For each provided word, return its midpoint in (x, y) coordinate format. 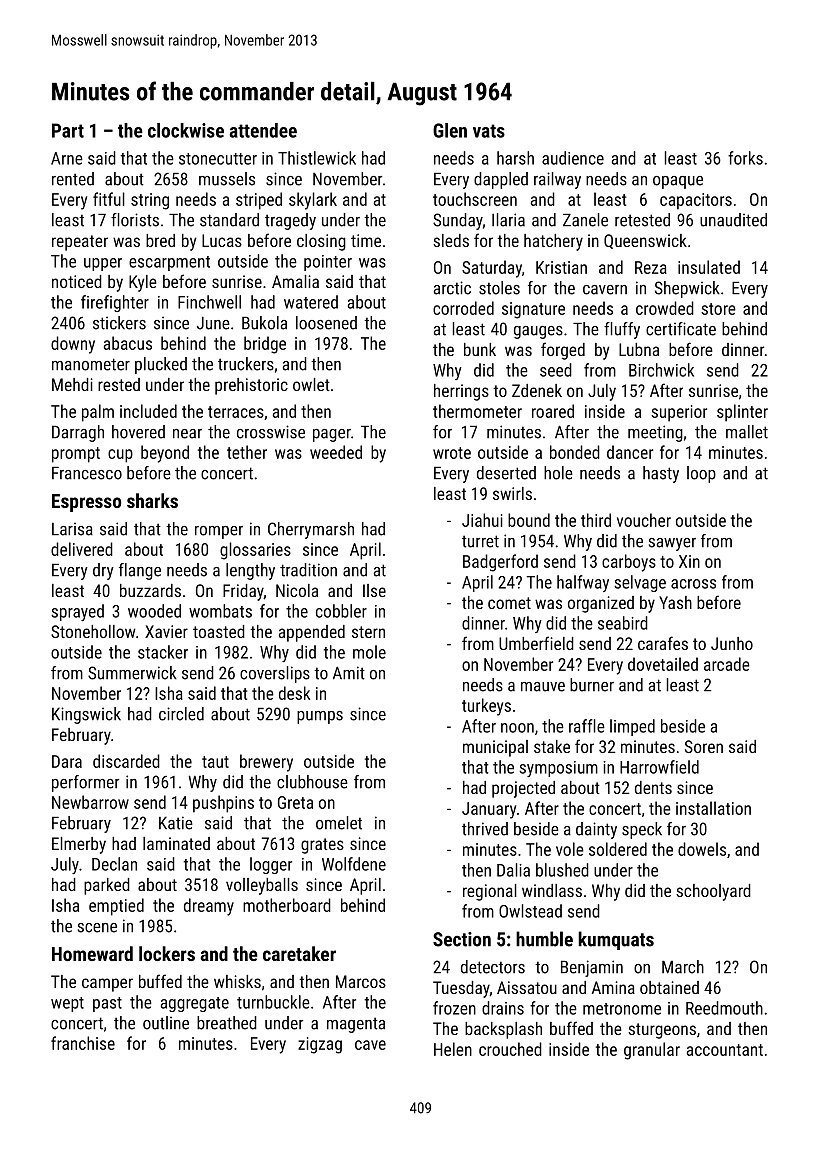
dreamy (209, 907)
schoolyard (713, 892)
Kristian (561, 267)
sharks (152, 500)
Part (68, 130)
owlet (311, 384)
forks (745, 158)
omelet (339, 823)
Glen (450, 130)
